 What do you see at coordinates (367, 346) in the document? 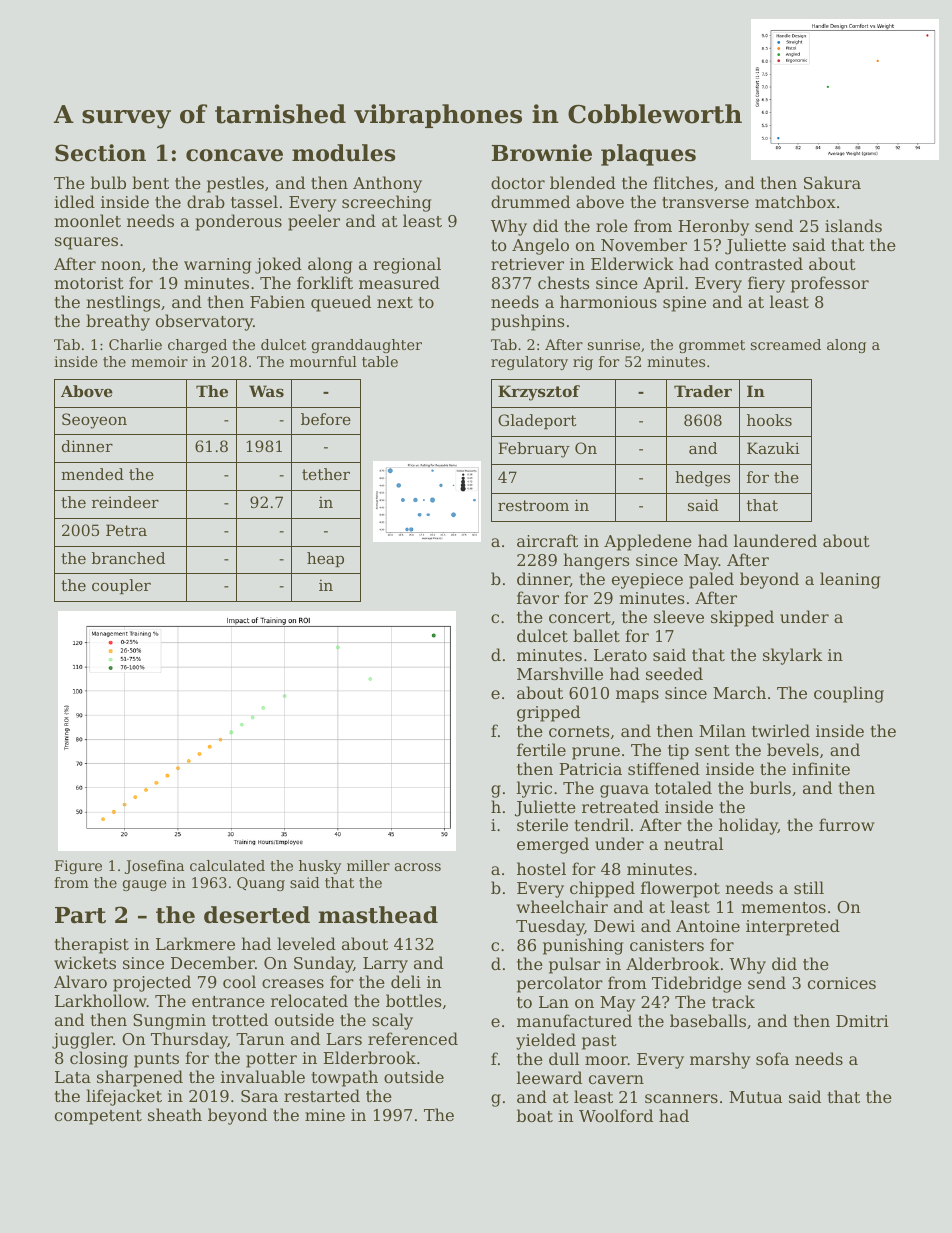
I see `granddaughter` at bounding box center [367, 346].
